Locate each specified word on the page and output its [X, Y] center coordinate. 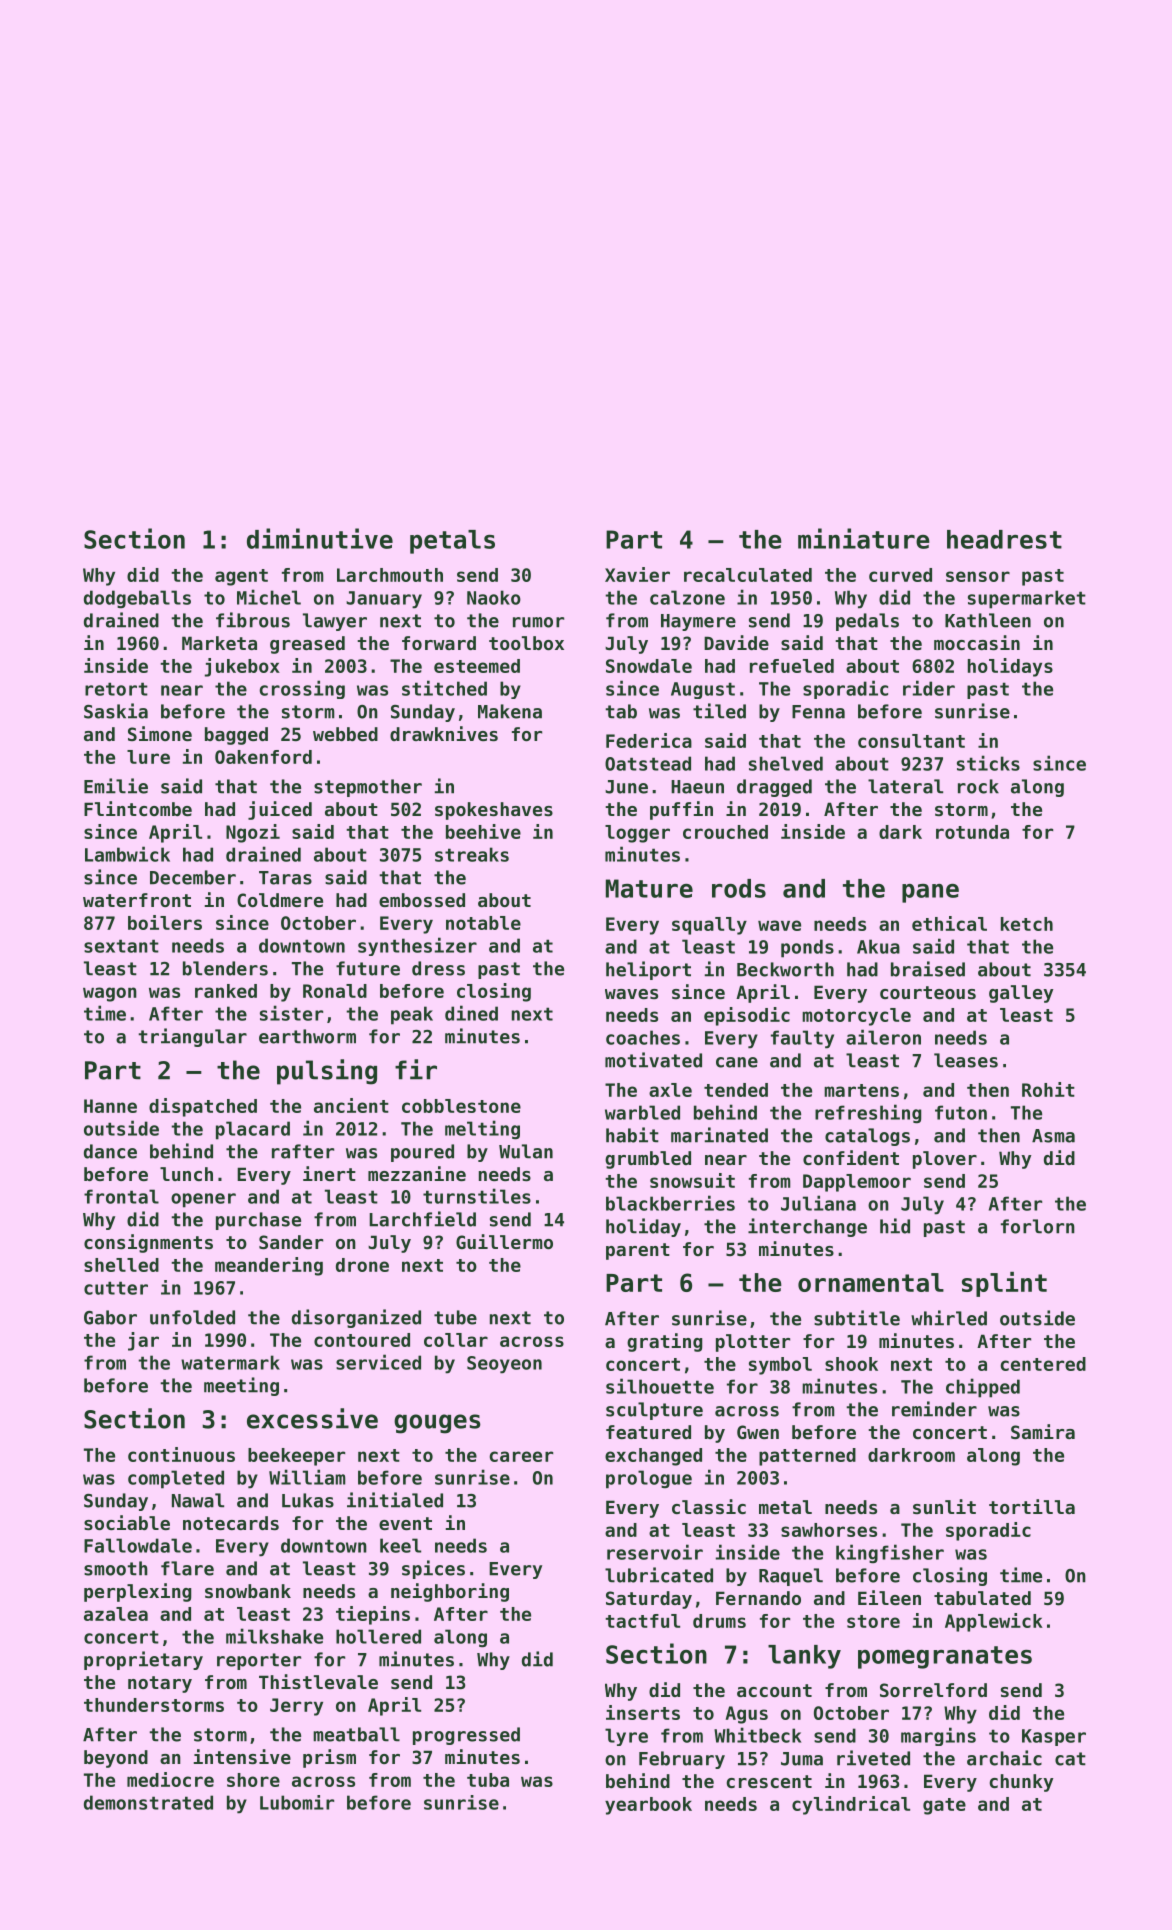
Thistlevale [318, 1681]
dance [110, 1151]
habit [632, 1135]
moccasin [977, 642]
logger [637, 834]
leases [966, 1060]
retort [116, 689]
